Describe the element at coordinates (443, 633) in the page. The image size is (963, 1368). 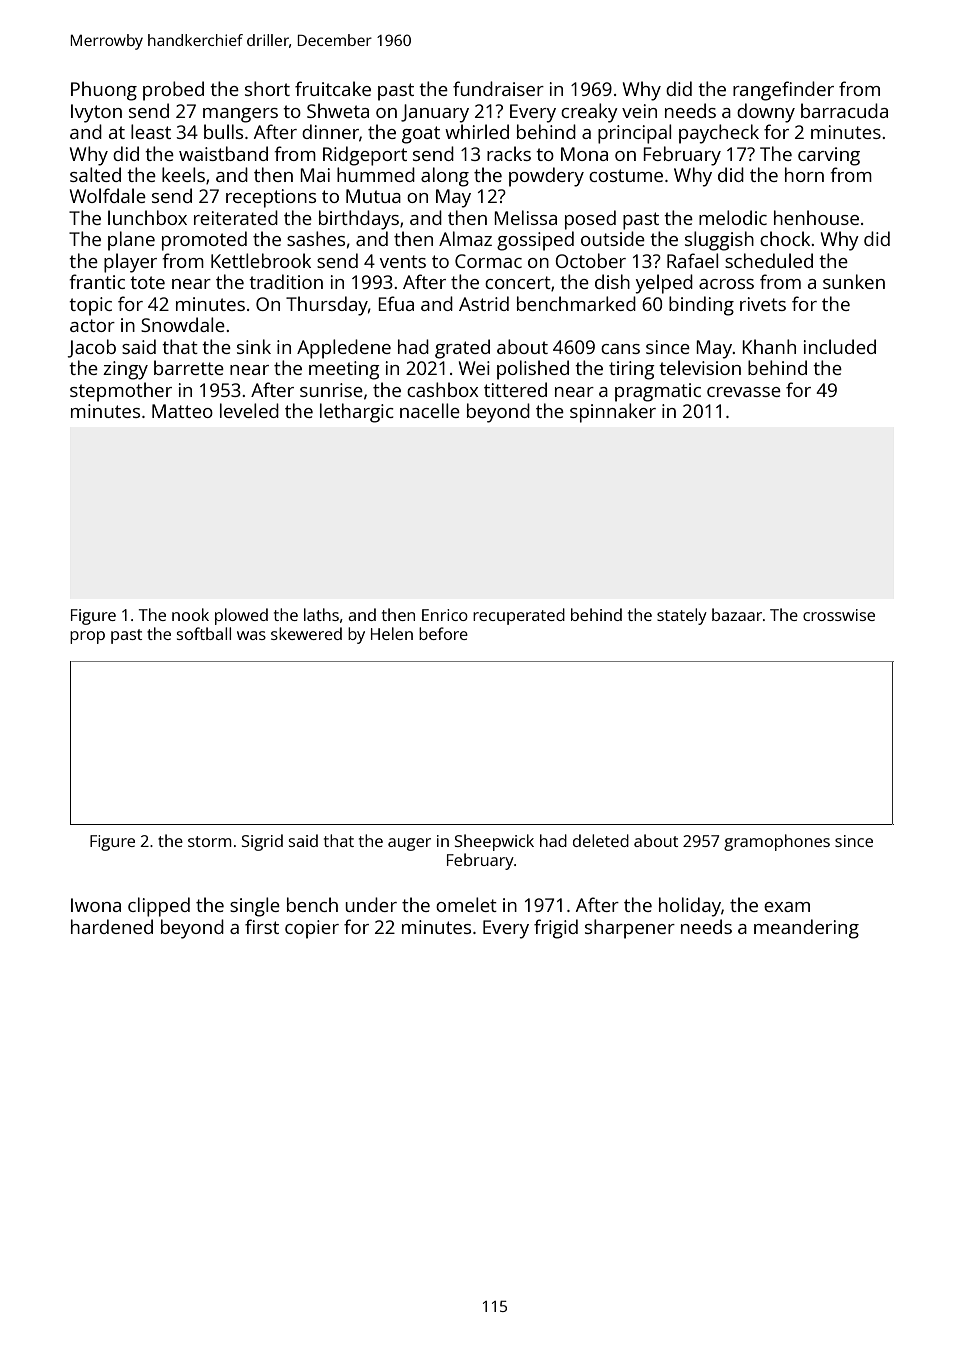
I see `before` at that location.
